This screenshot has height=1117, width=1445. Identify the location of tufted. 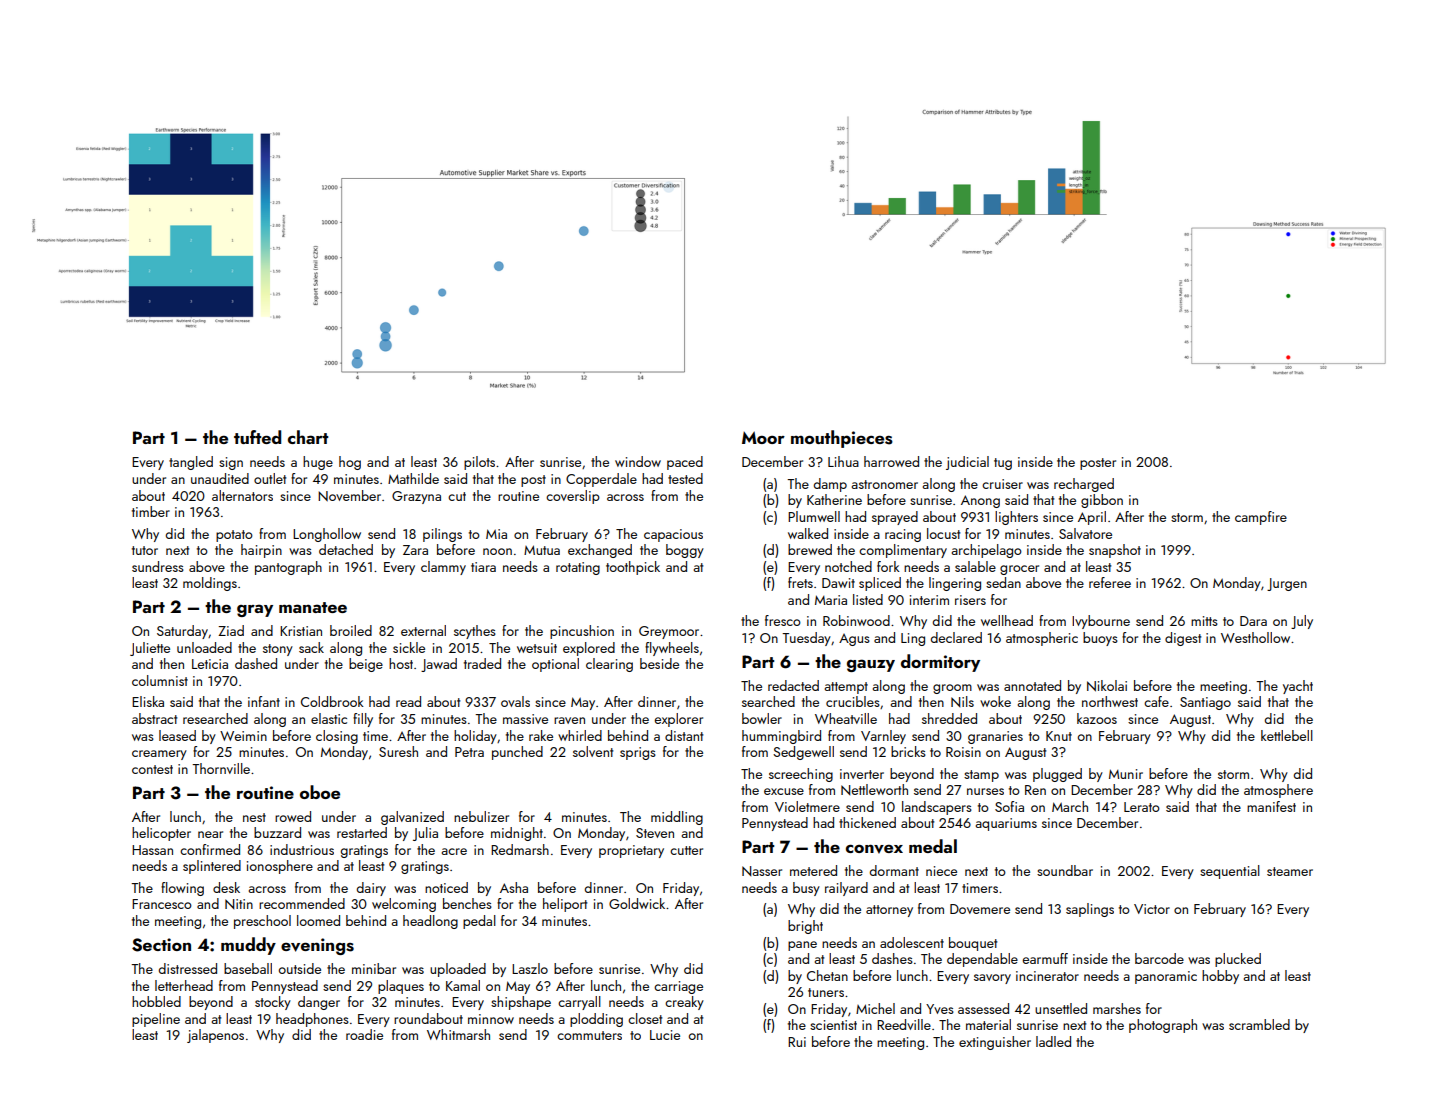
(257, 437).
